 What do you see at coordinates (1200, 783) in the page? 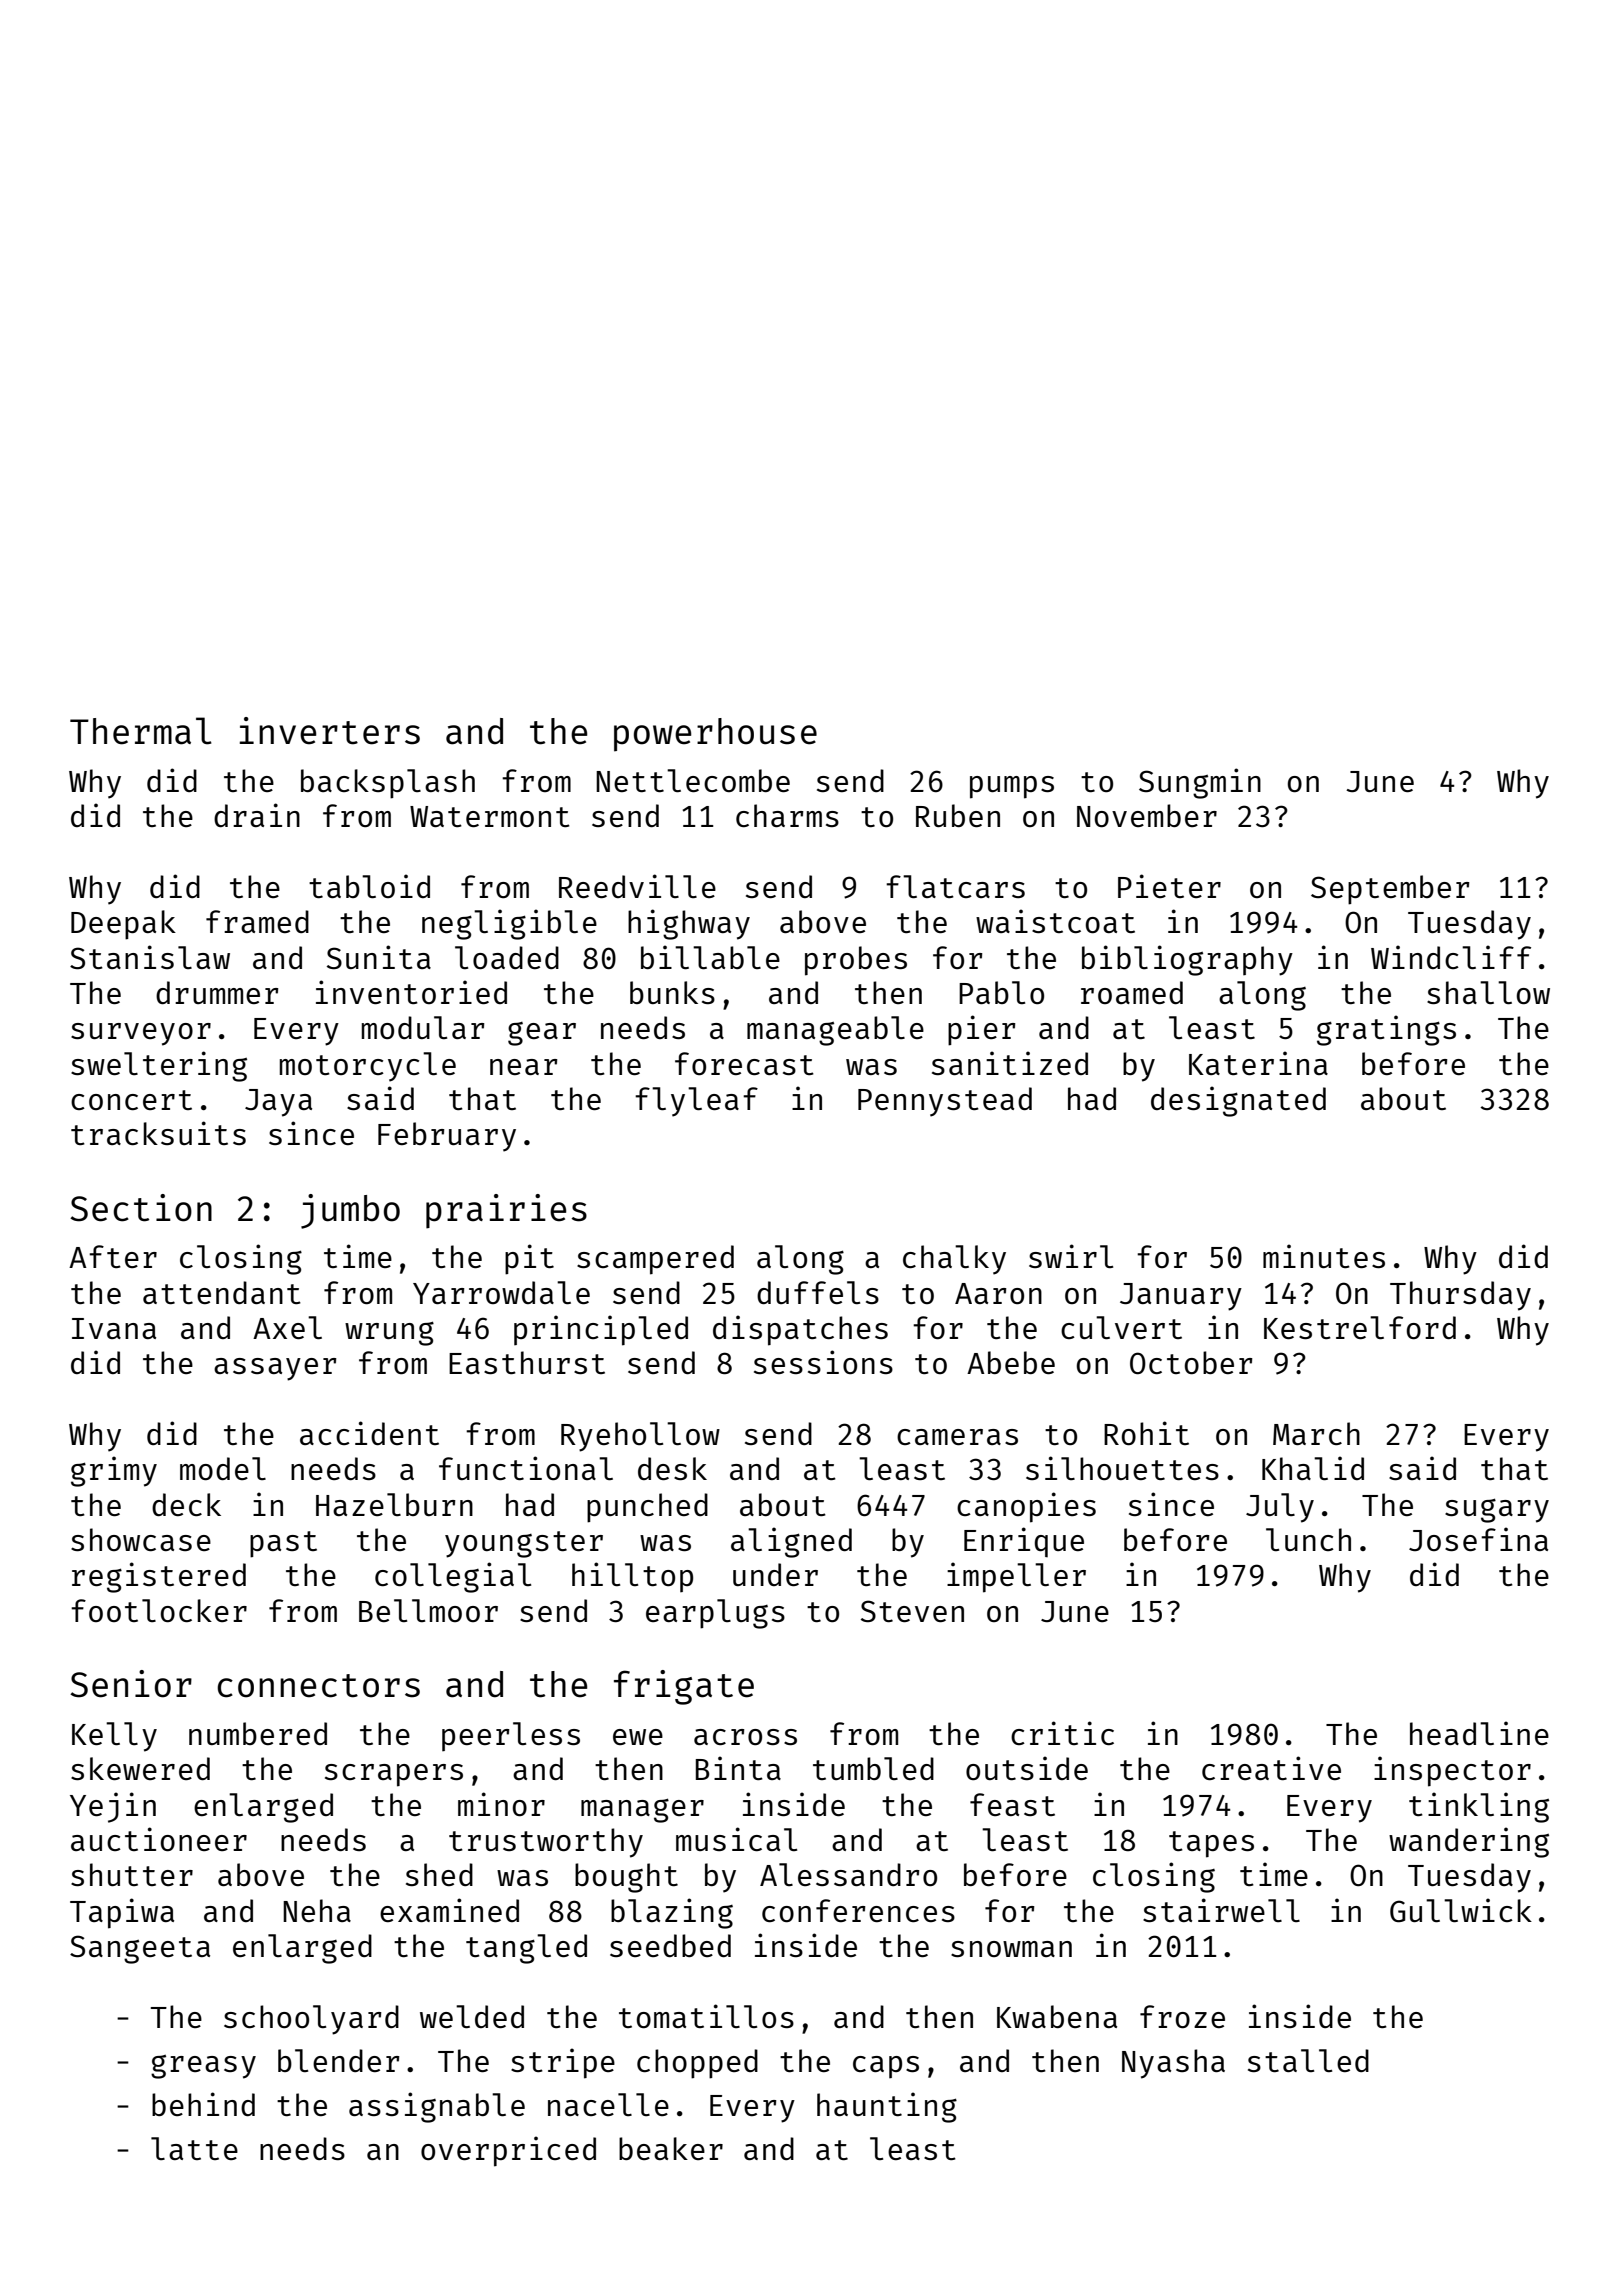
I see `Sungmin` at bounding box center [1200, 783].
